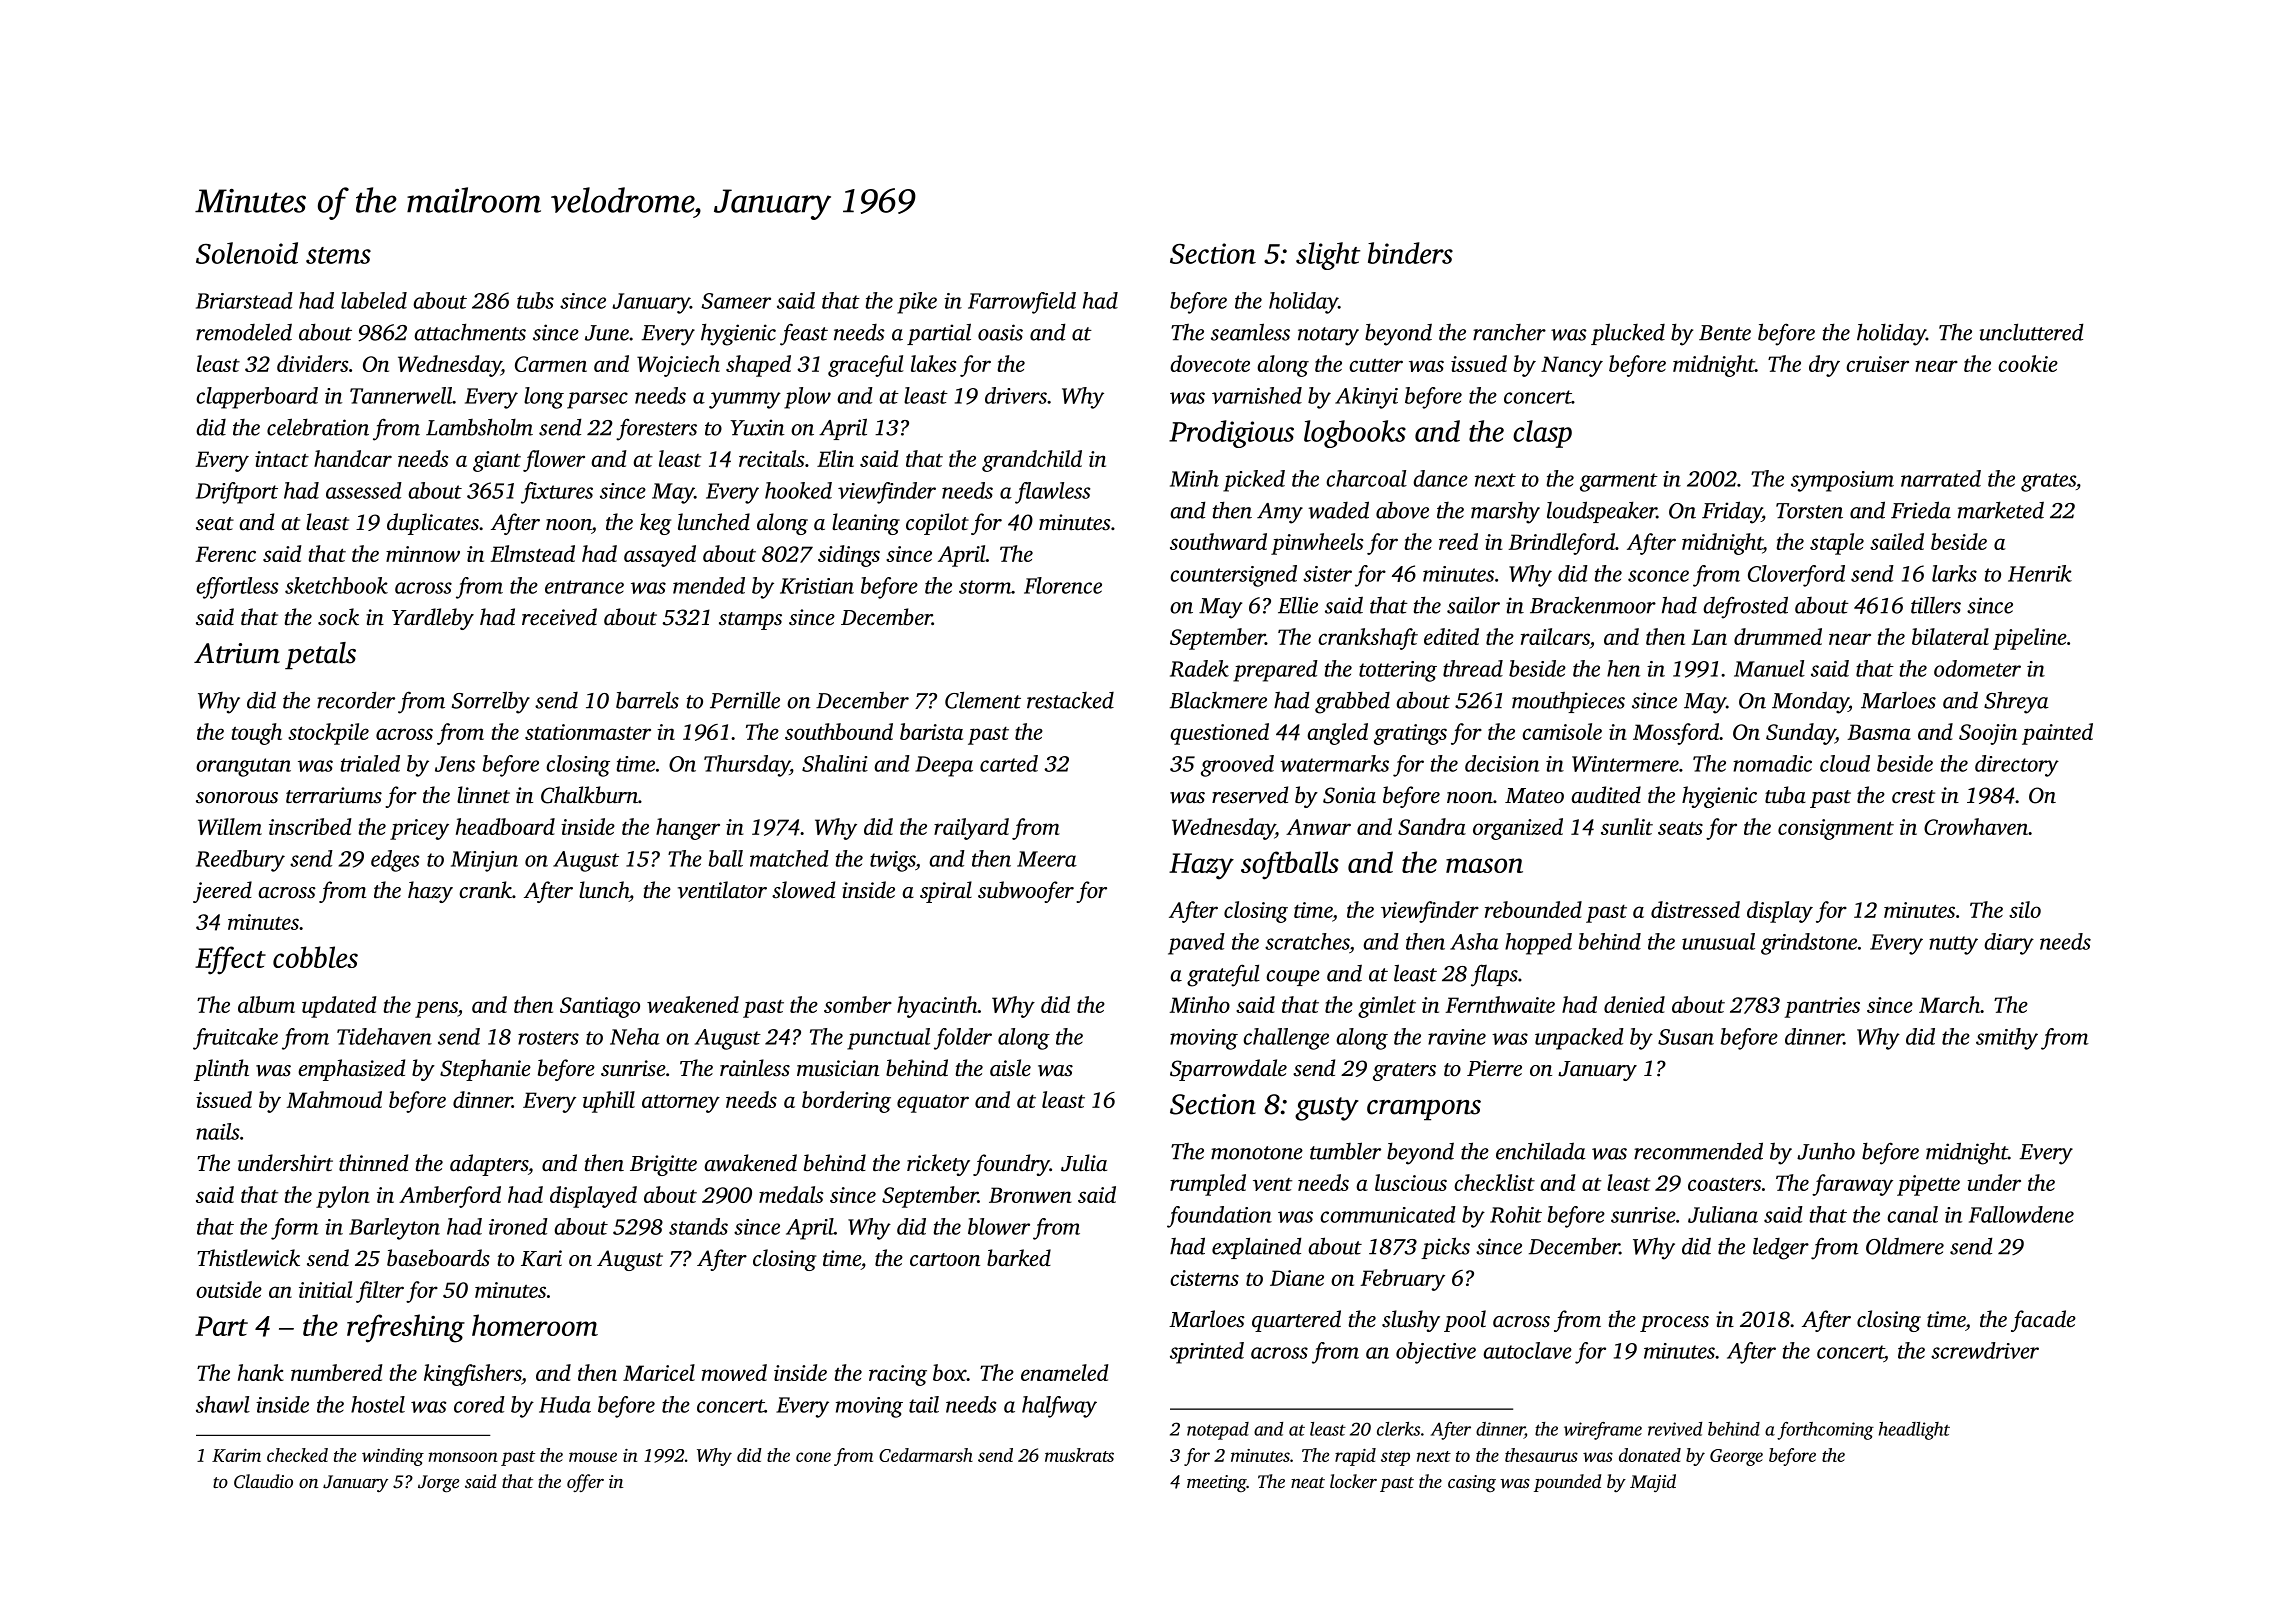 Image resolution: width=2292 pixels, height=1620 pixels. What do you see at coordinates (217, 1131) in the screenshot?
I see `nails` at bounding box center [217, 1131].
